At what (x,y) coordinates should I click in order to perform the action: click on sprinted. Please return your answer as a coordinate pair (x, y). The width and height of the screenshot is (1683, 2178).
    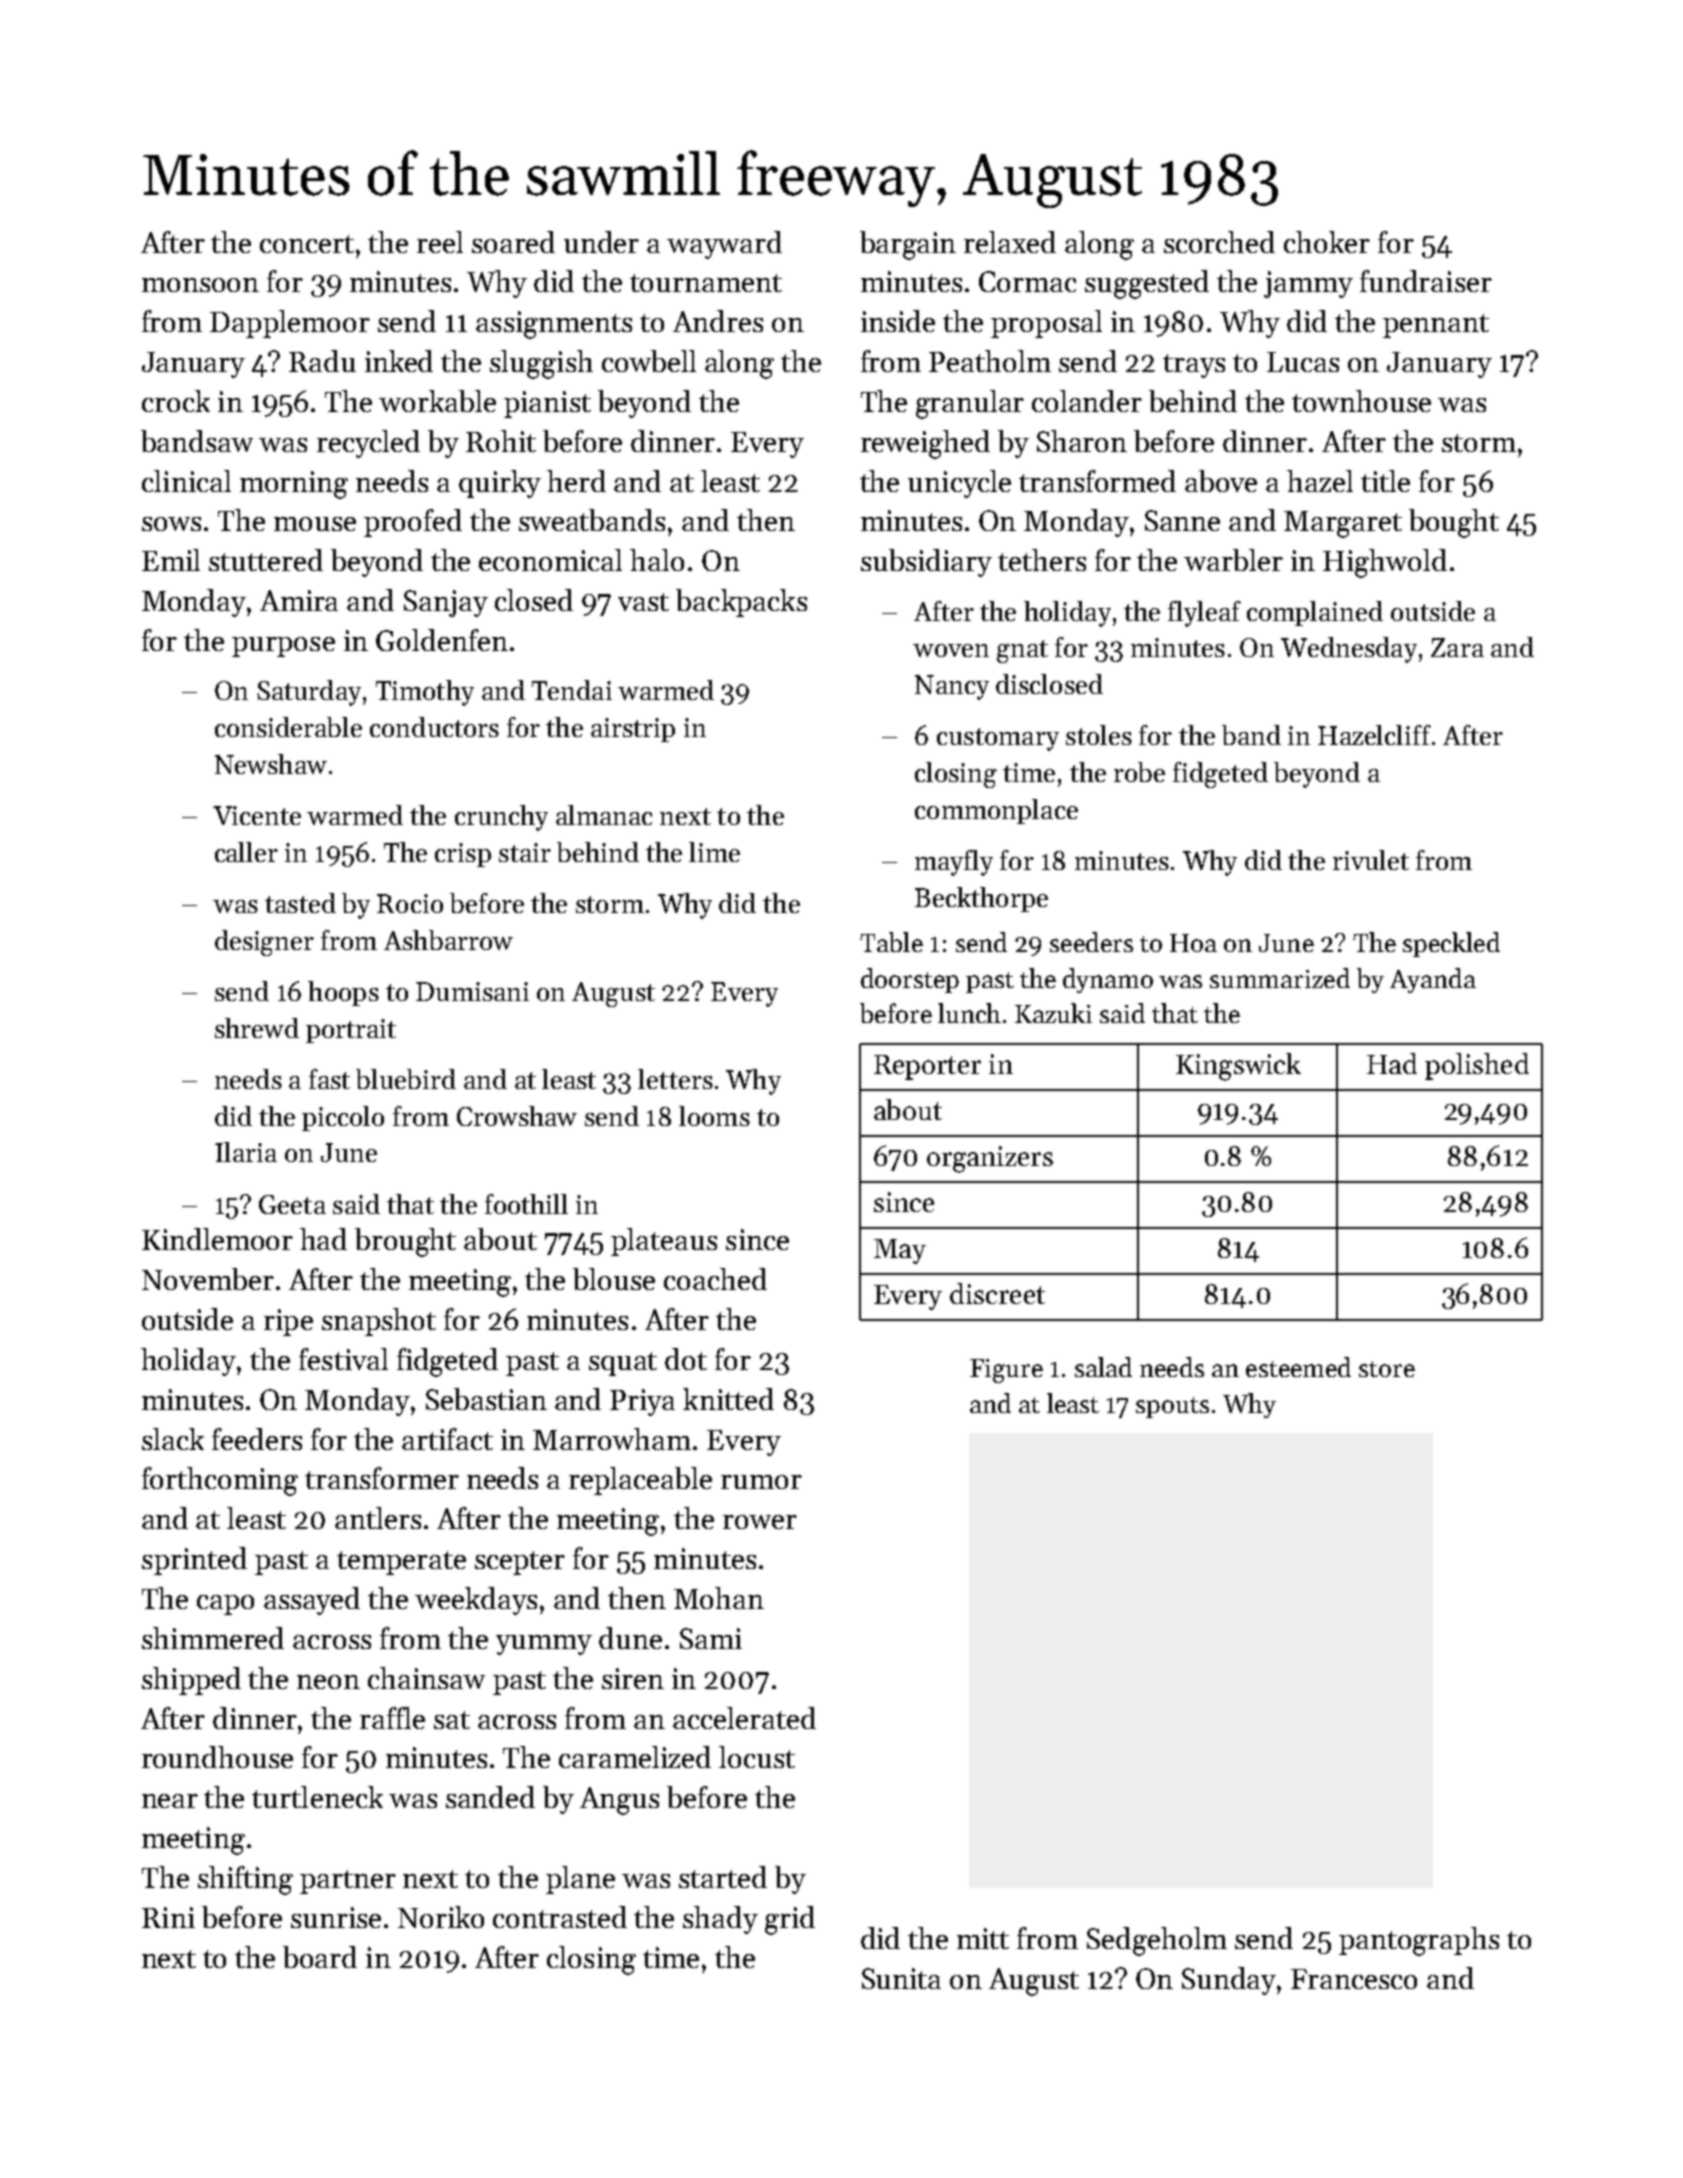
    Looking at the image, I should click on (194, 1561).
